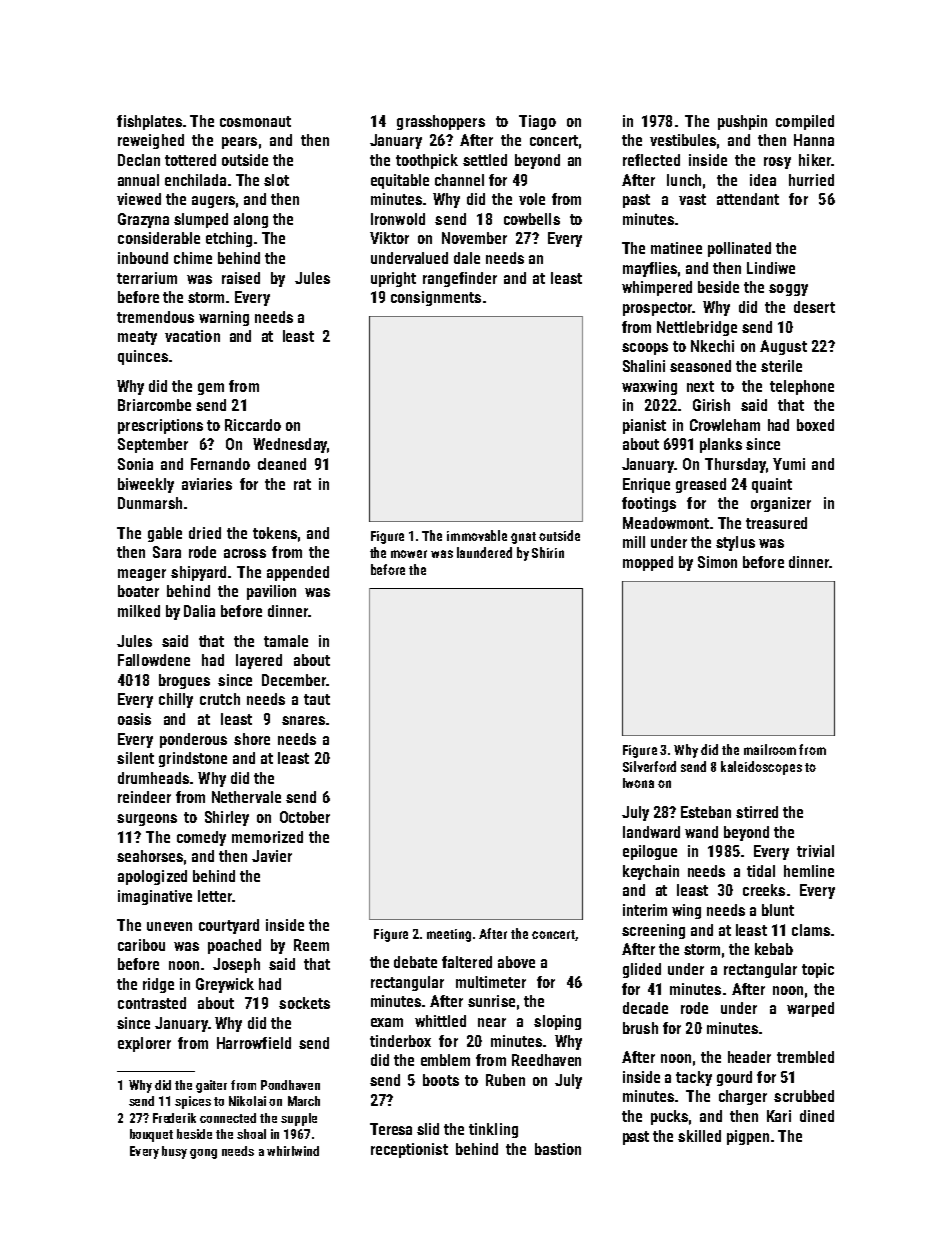 The height and width of the image is (1233, 952). What do you see at coordinates (548, 552) in the image?
I see `Shirin` at bounding box center [548, 552].
